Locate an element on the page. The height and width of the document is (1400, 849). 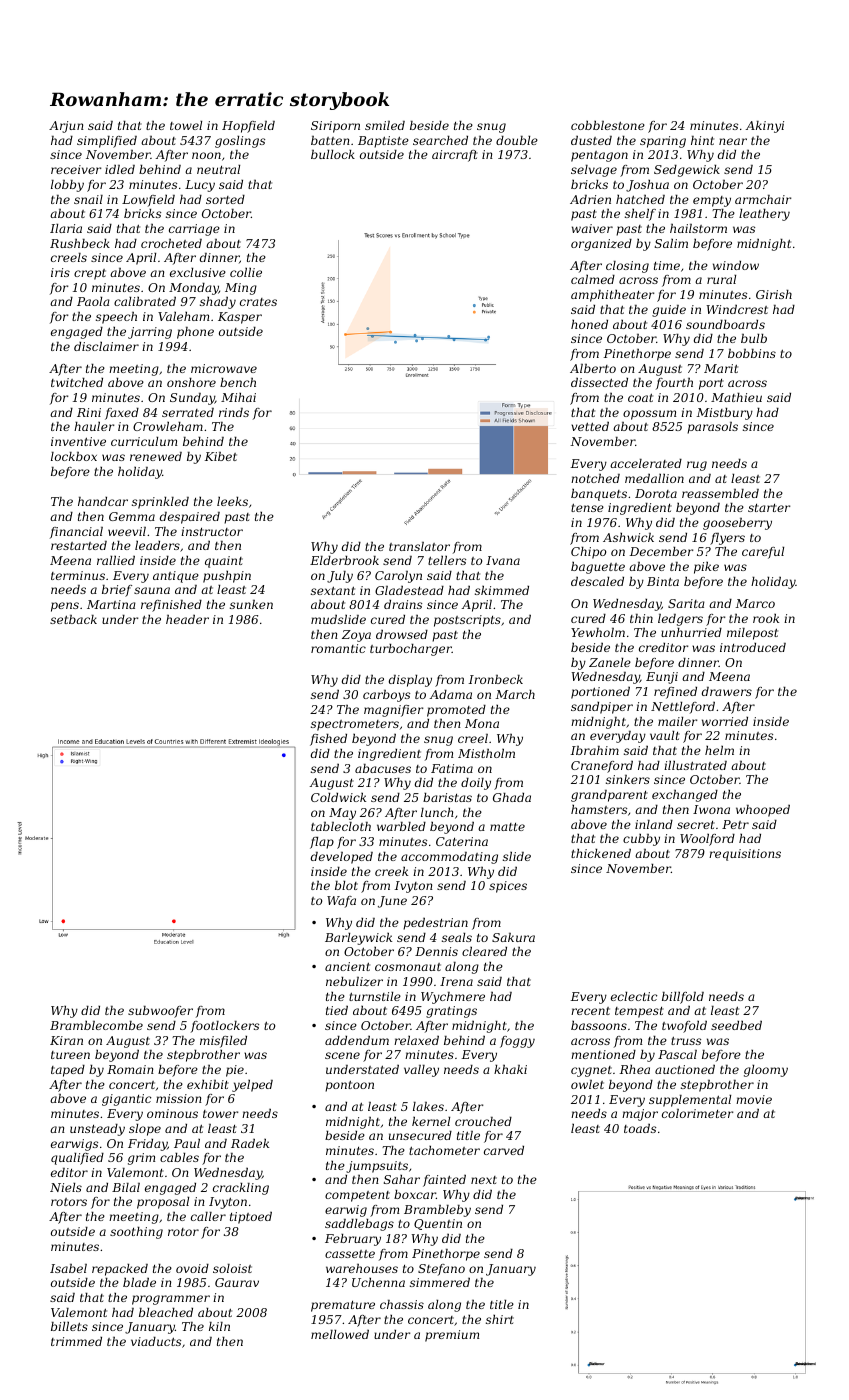
introduced is located at coordinates (753, 647).
